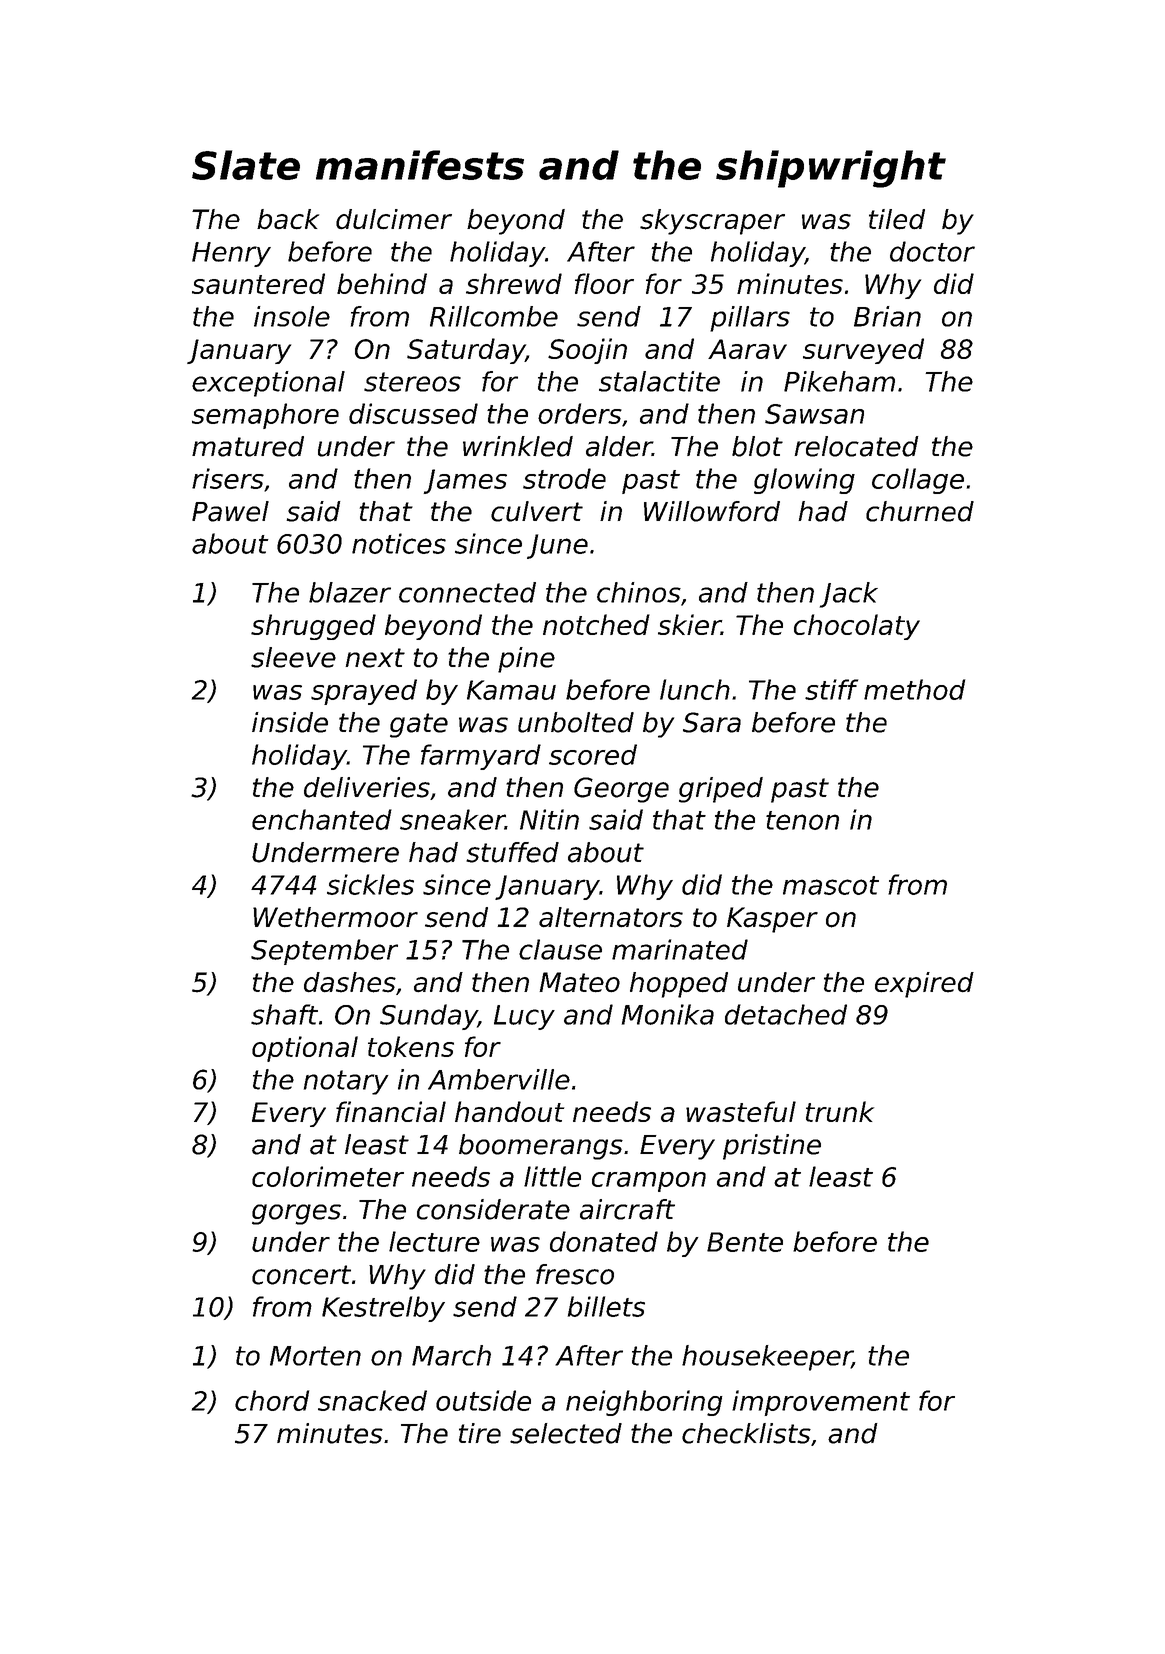  I want to click on manifests, so click(420, 165).
